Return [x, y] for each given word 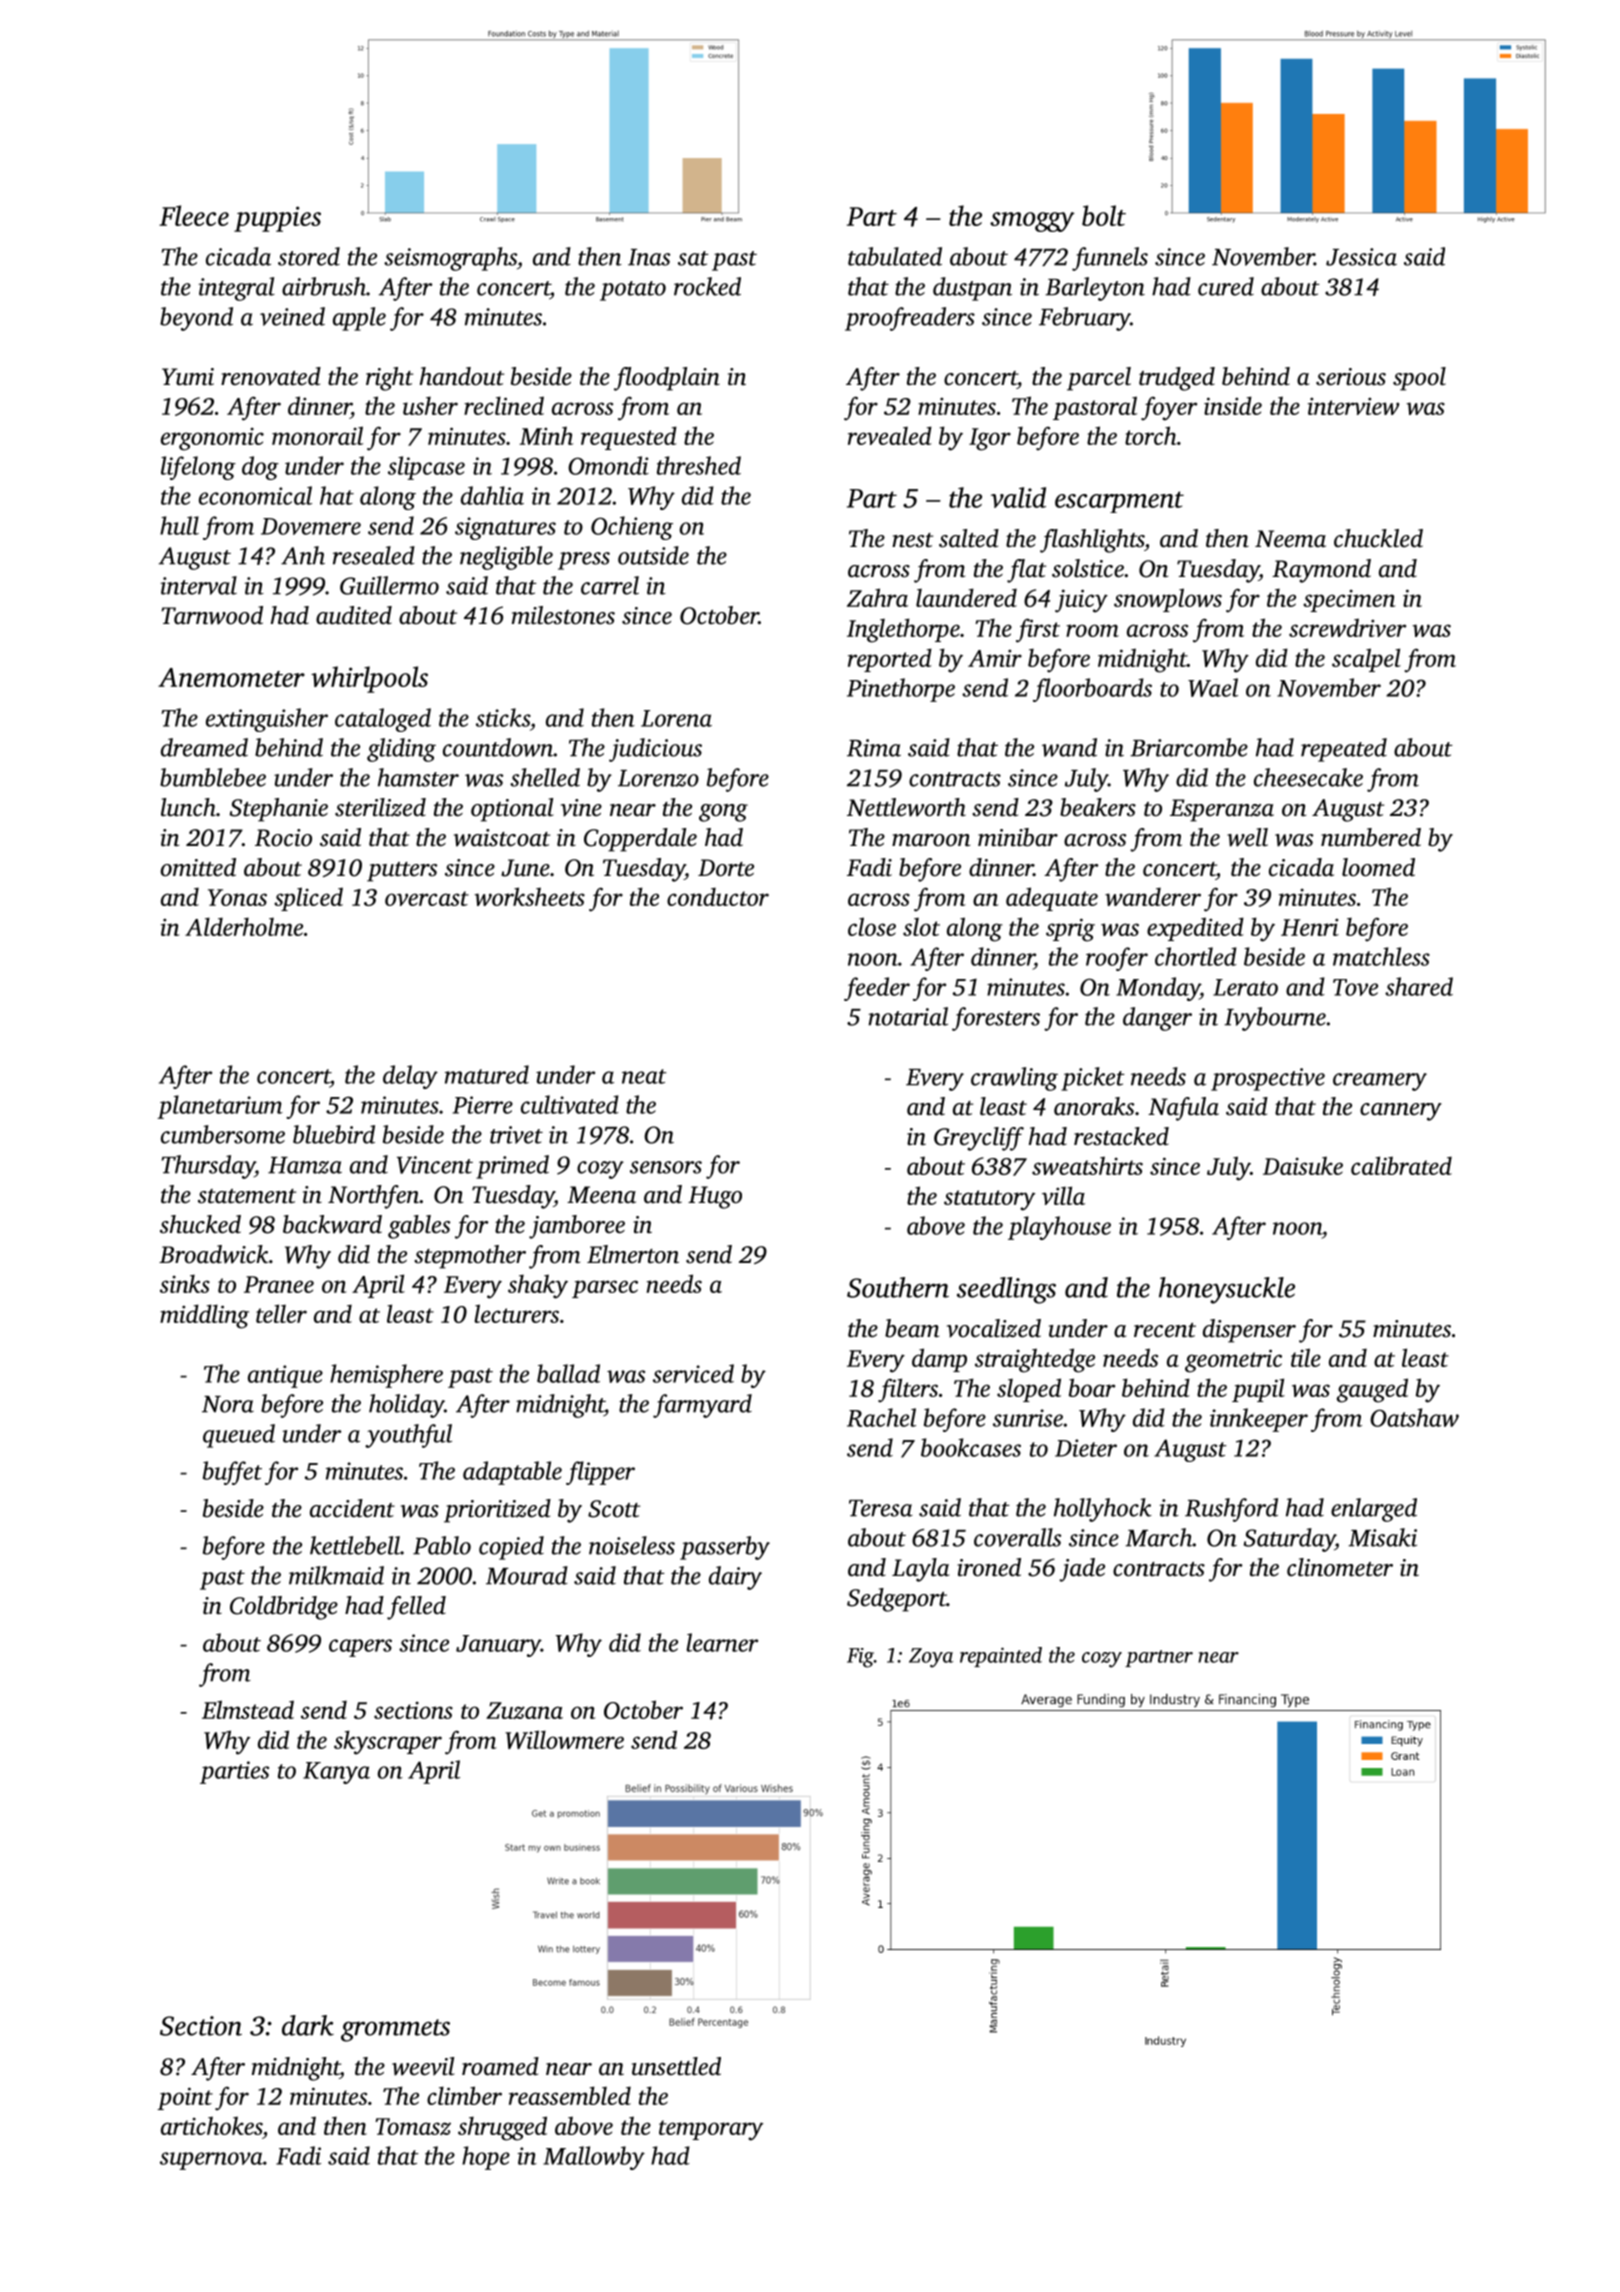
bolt [1104, 215]
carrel [610, 585]
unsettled [676, 2066]
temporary [711, 2130]
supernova [211, 2161]
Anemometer [231, 677]
